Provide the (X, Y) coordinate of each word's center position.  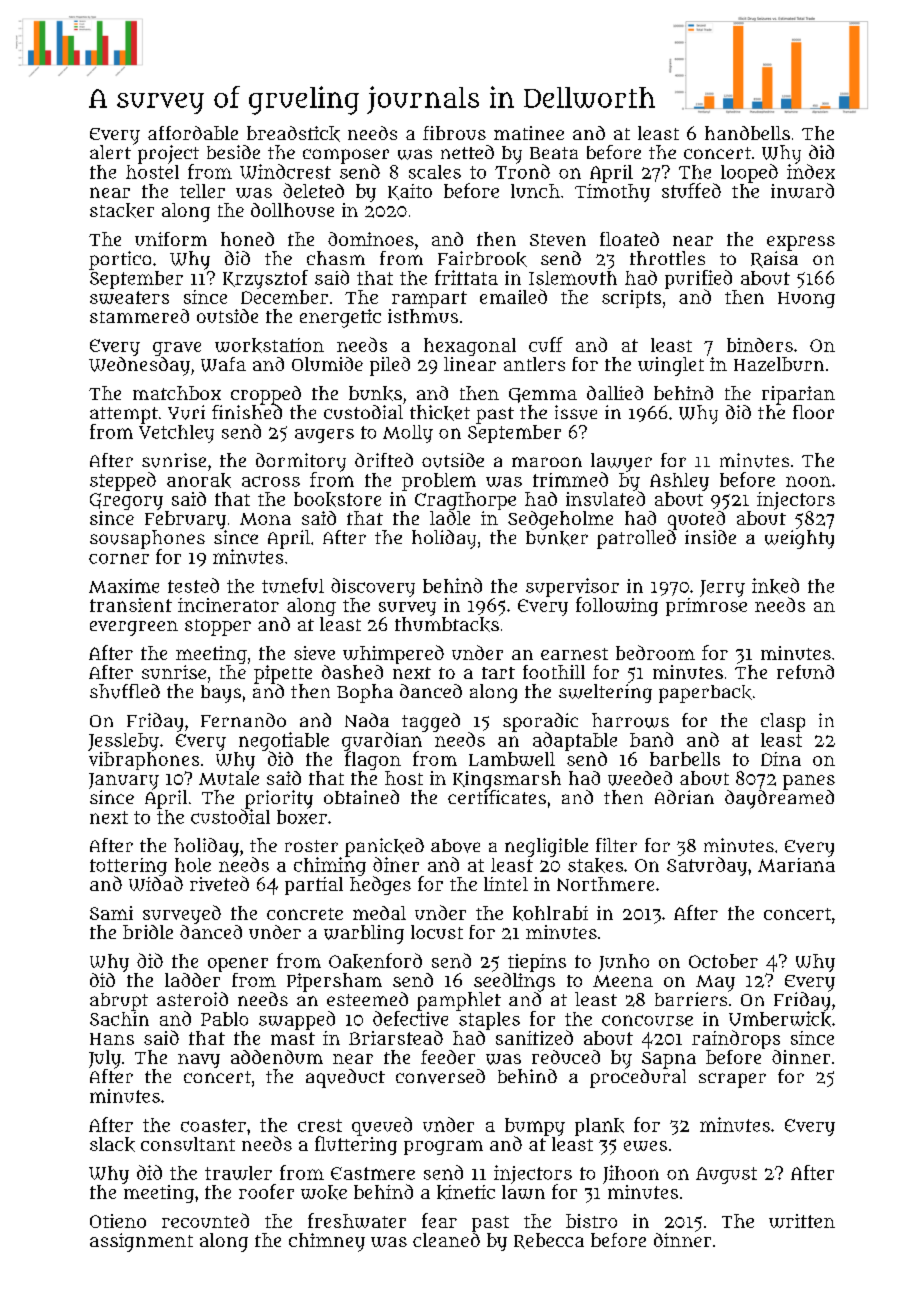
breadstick (293, 134)
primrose (706, 607)
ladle (450, 518)
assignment (141, 1242)
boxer (302, 817)
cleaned (446, 1240)
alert (110, 152)
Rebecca (549, 1241)
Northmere (605, 884)
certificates (497, 797)
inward (802, 190)
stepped (123, 481)
